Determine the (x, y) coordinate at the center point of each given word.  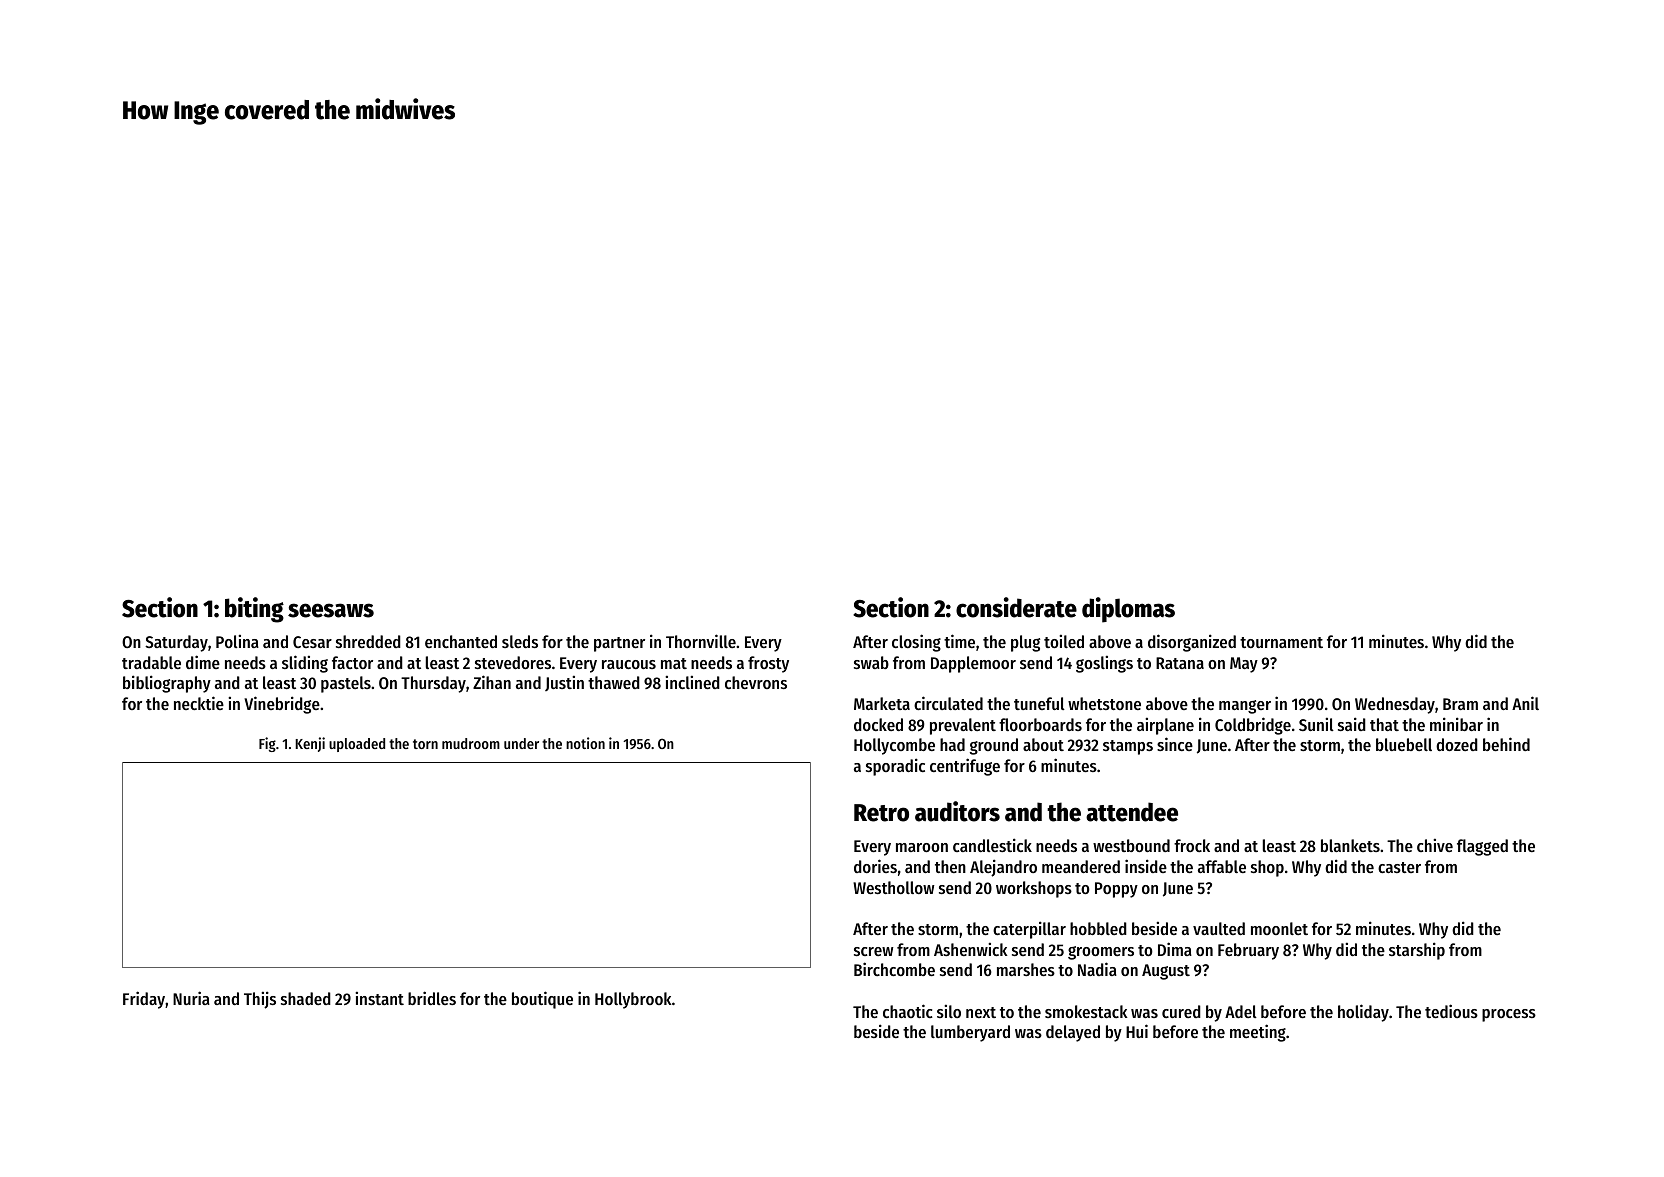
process (1509, 1015)
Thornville (701, 641)
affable (1222, 866)
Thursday (433, 684)
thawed (614, 682)
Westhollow (893, 887)
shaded (306, 998)
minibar (1456, 724)
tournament (1281, 642)
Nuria (191, 998)
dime (203, 662)
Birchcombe (894, 969)
